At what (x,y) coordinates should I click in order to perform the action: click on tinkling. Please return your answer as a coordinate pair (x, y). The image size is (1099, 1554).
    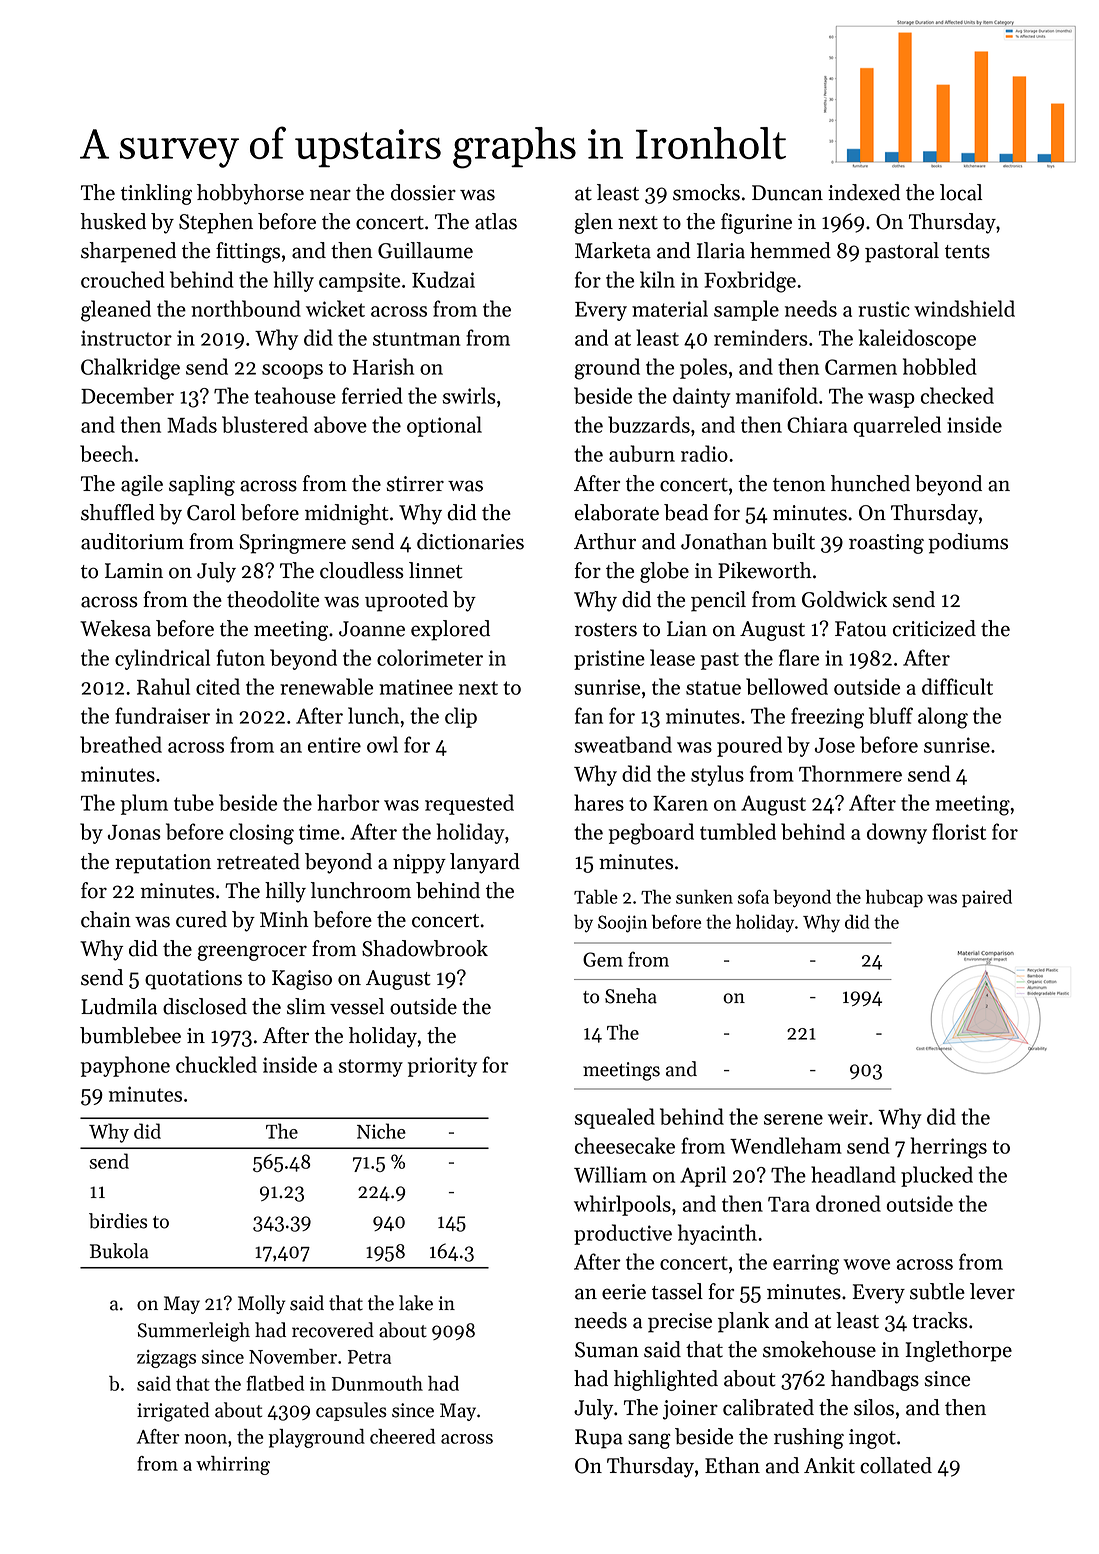
    Looking at the image, I should click on (156, 194).
